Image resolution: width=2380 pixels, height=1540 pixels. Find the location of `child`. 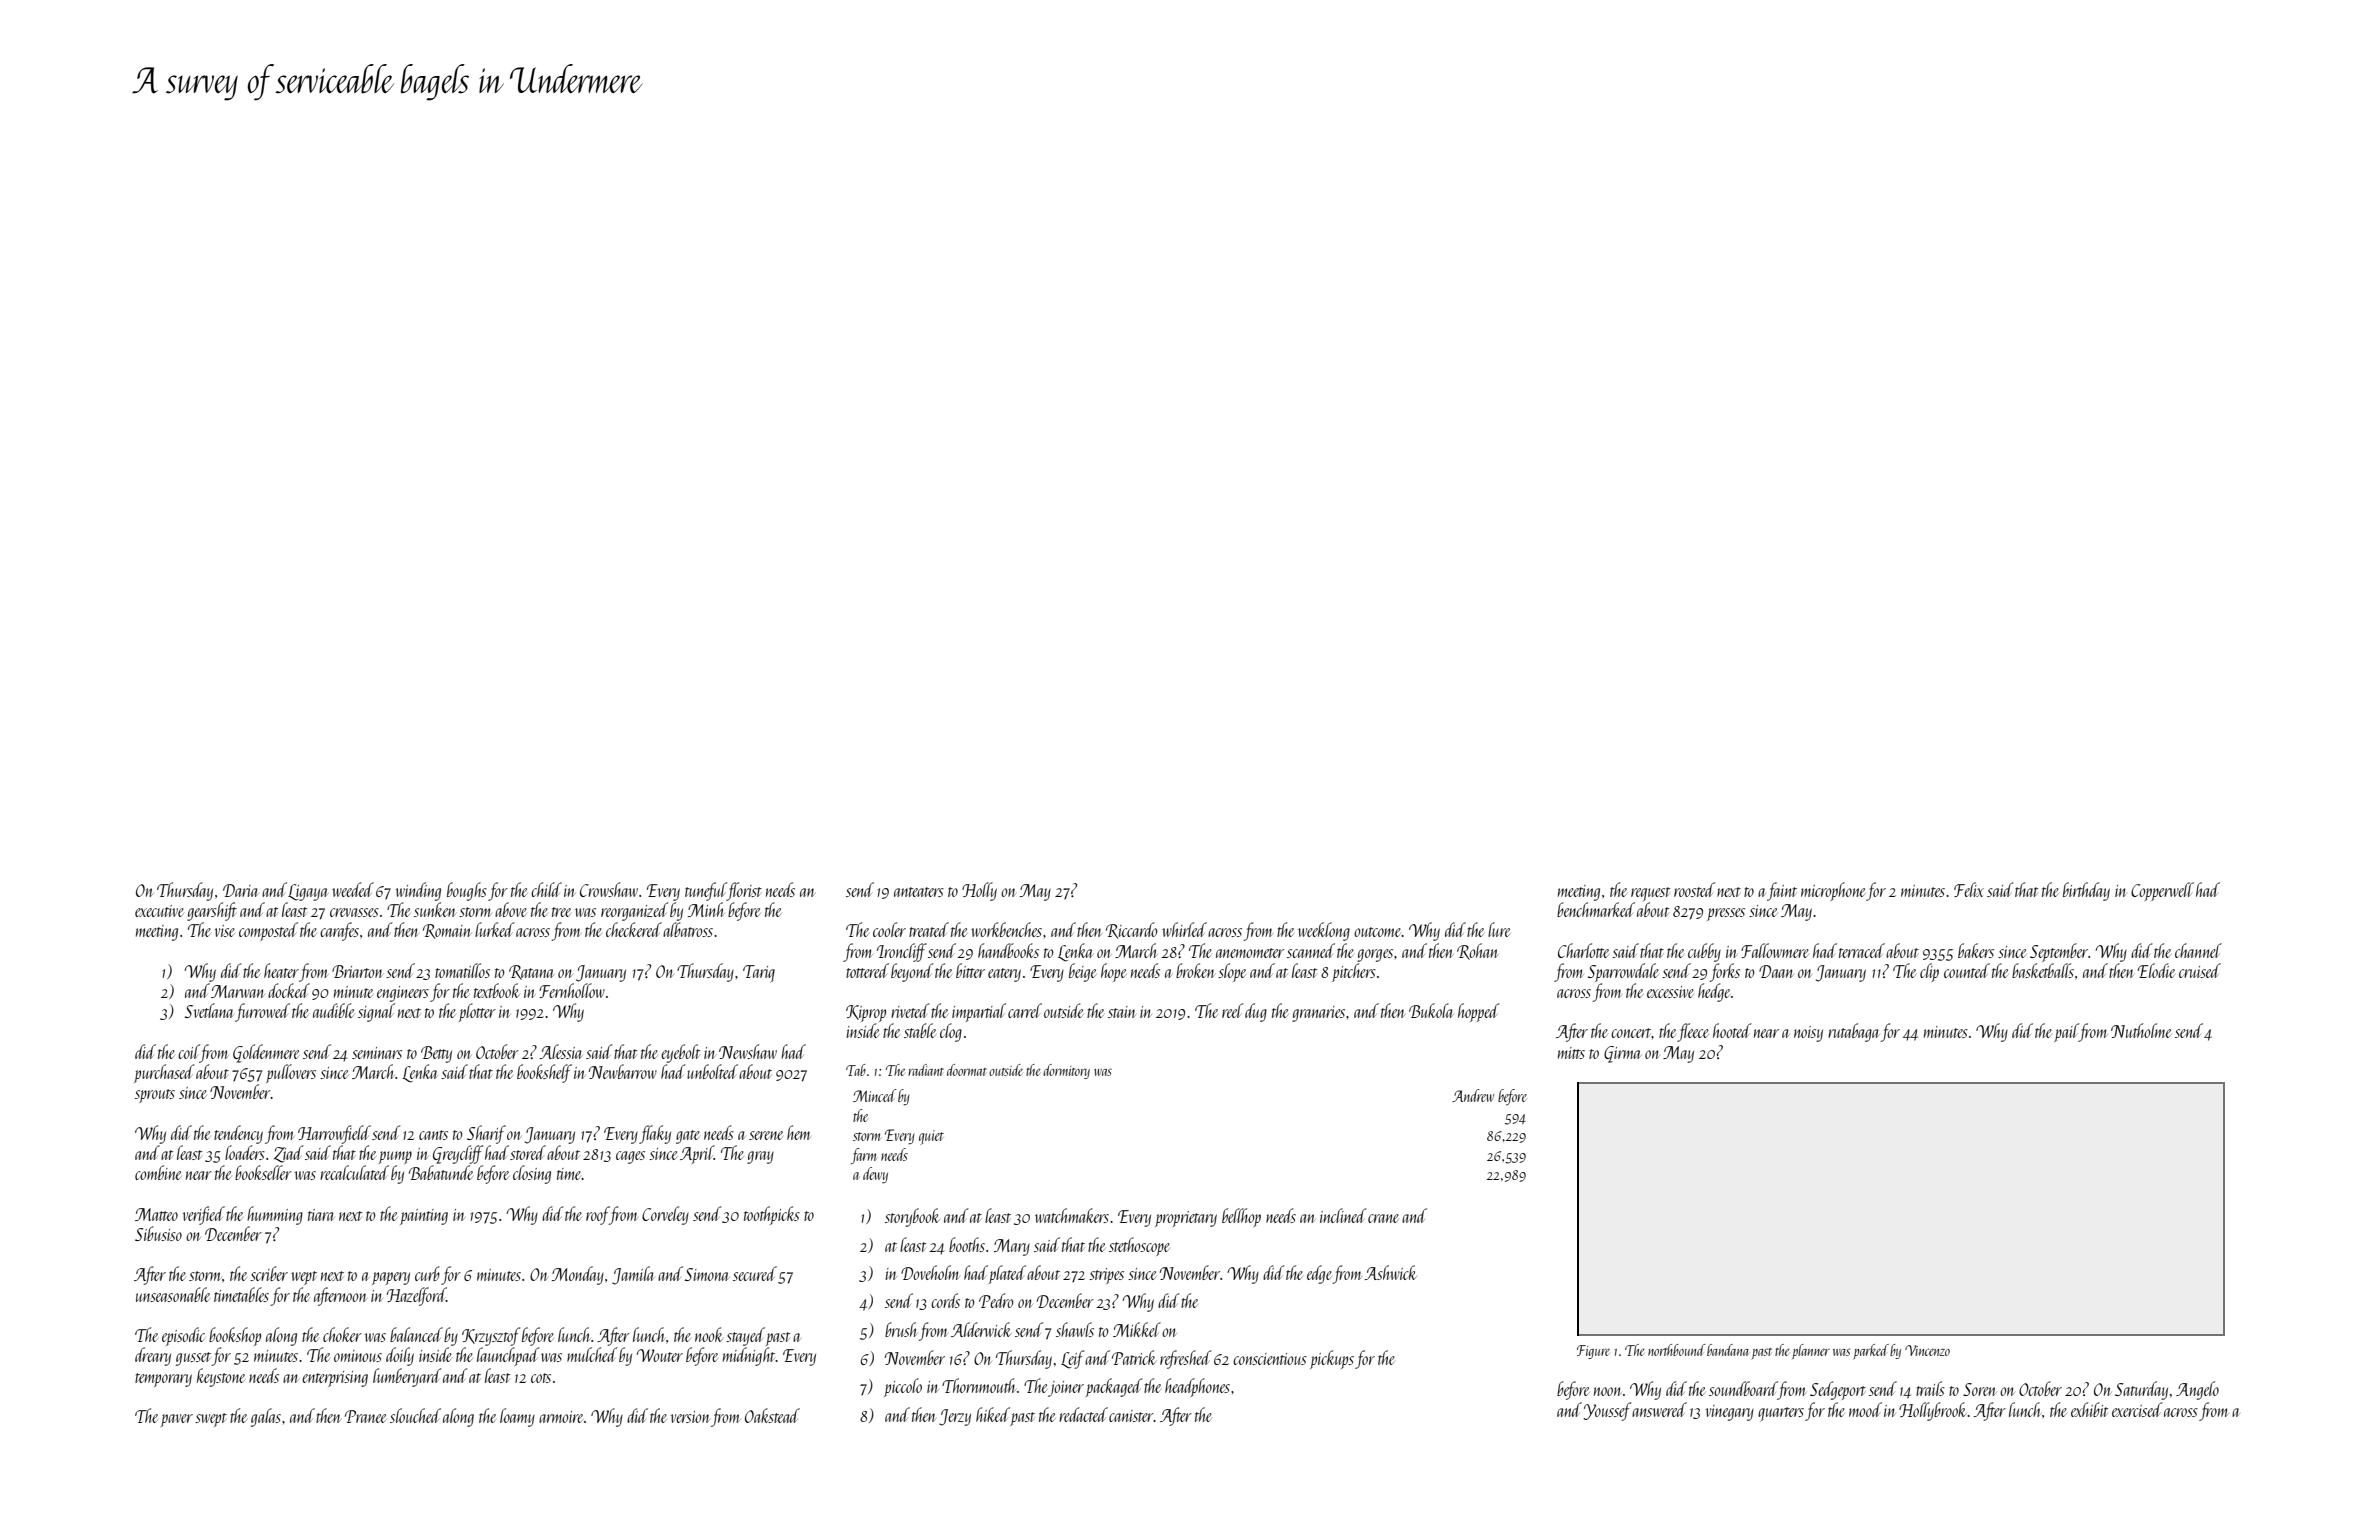

child is located at coordinates (546, 889).
